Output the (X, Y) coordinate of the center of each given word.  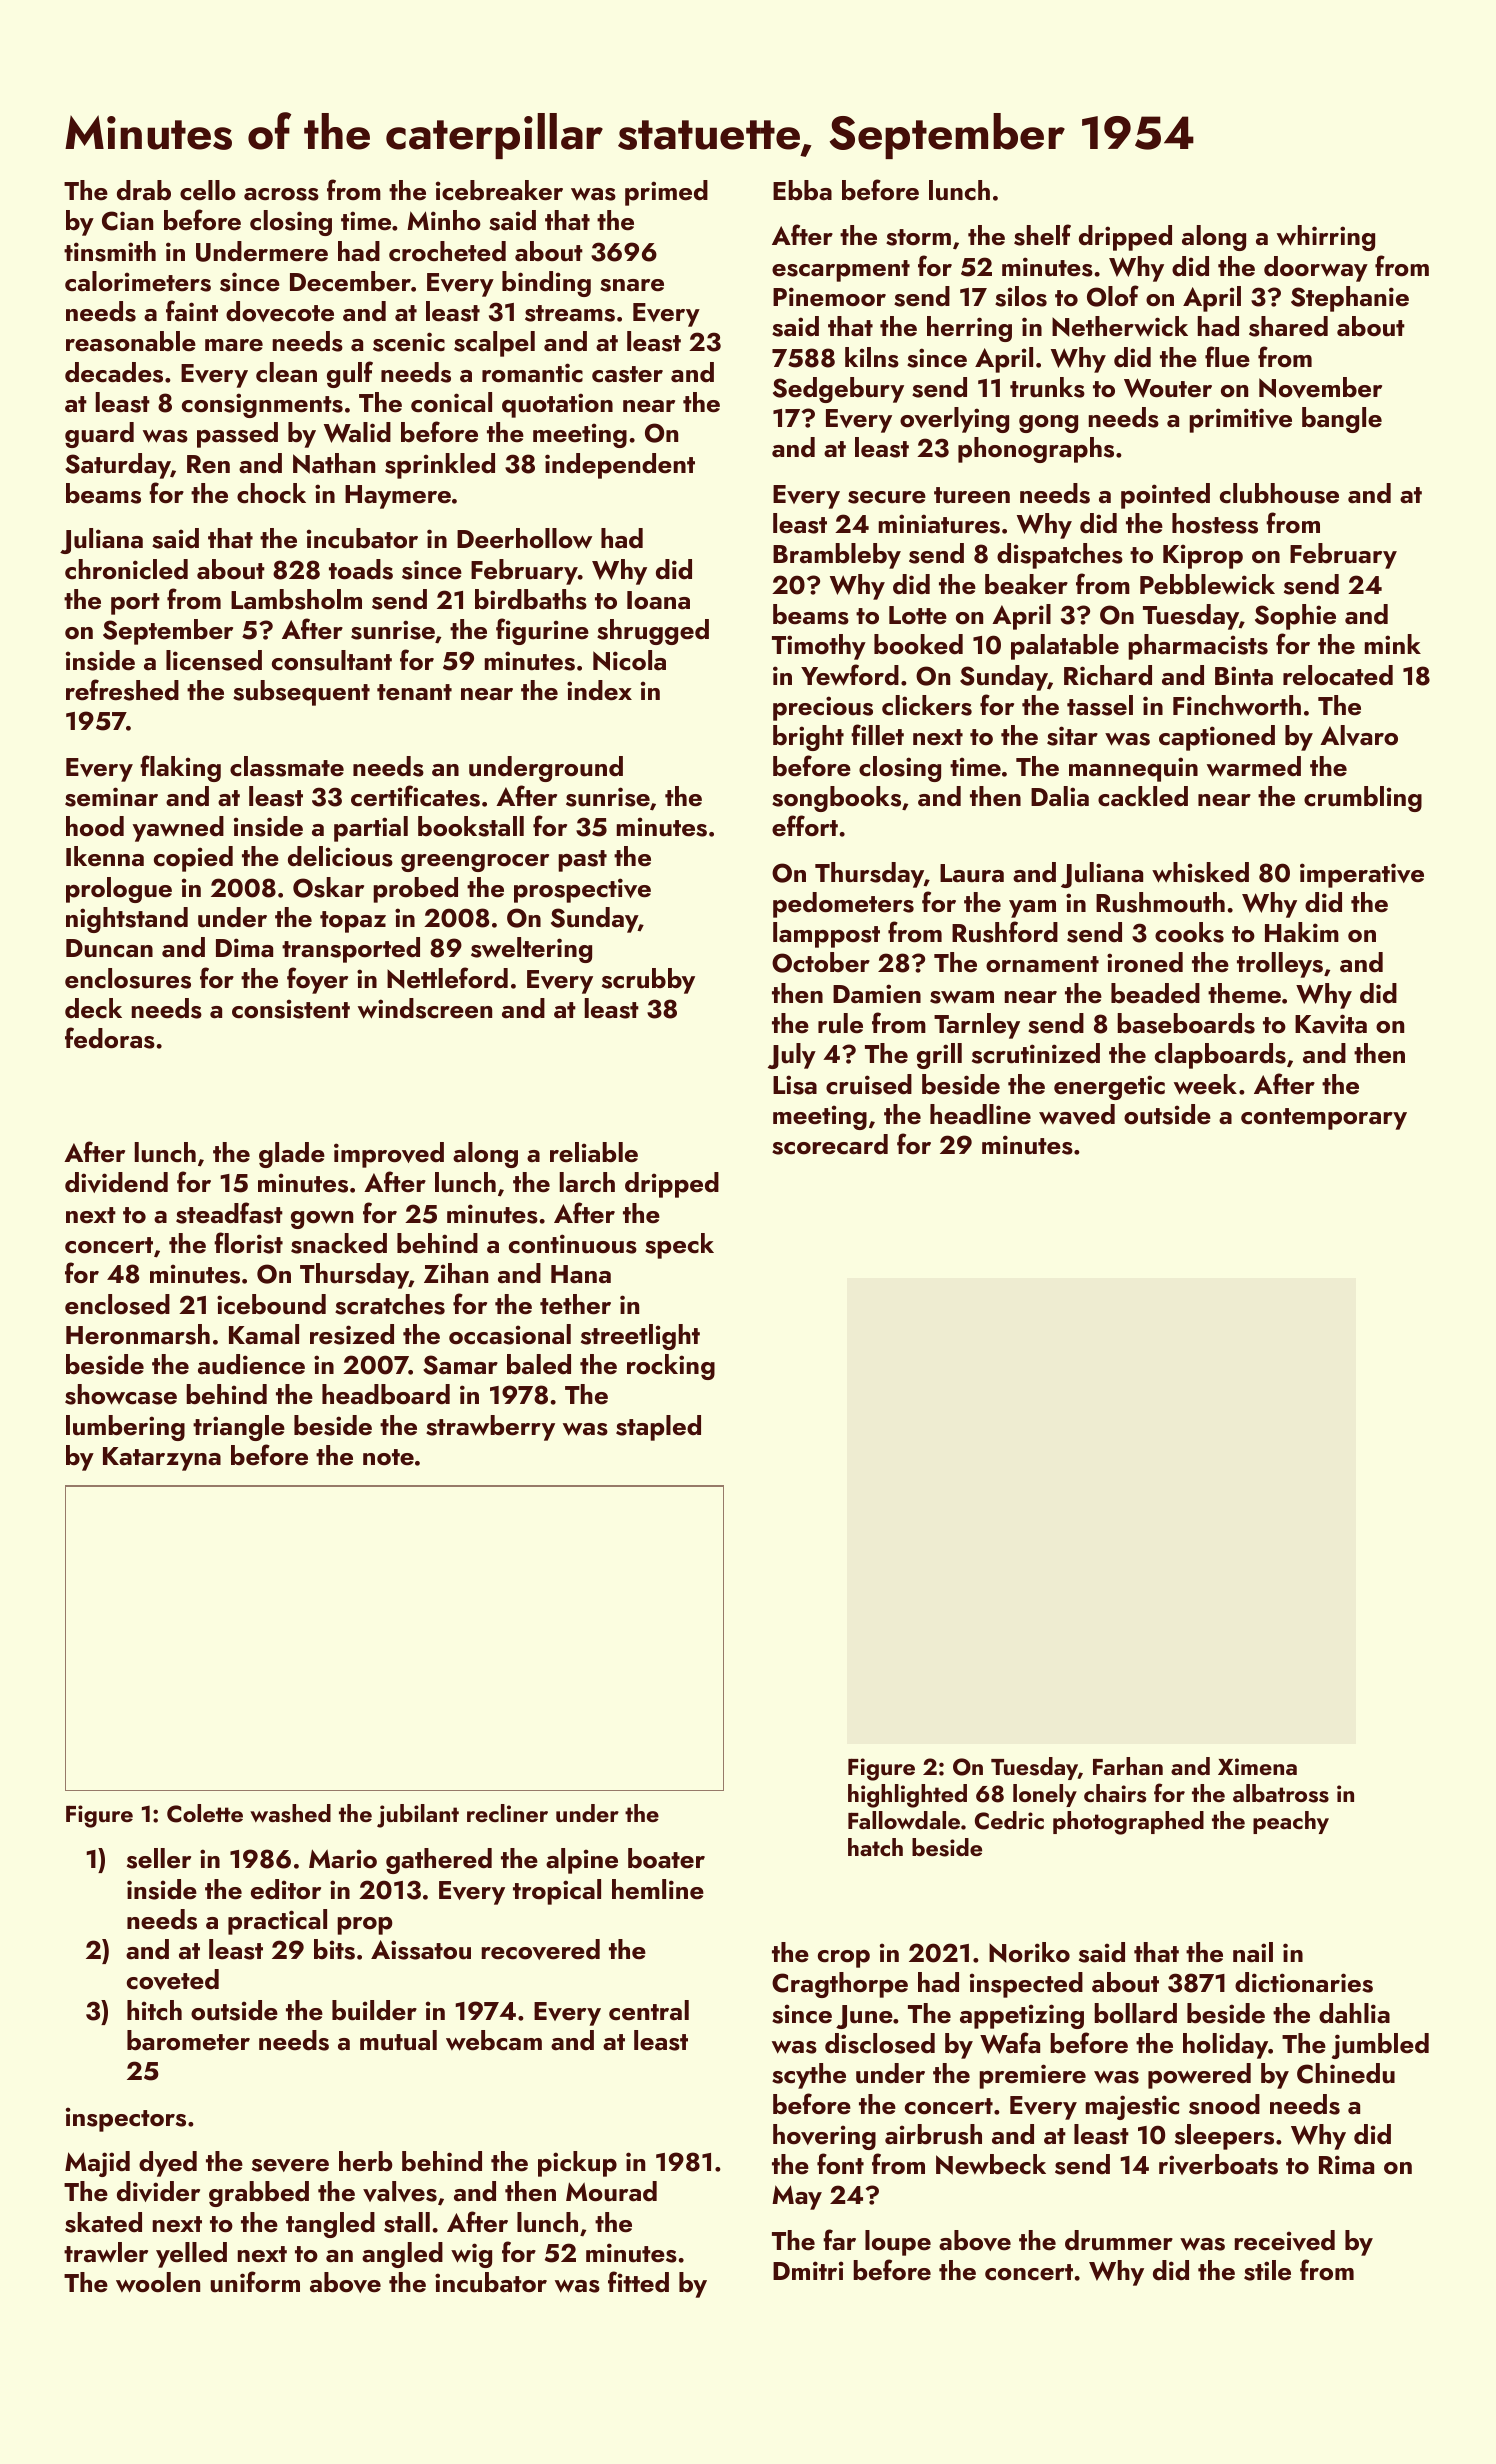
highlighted (907, 1796)
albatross (1281, 1793)
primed (666, 193)
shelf (1042, 235)
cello (208, 190)
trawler (106, 2252)
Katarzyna (162, 1459)
